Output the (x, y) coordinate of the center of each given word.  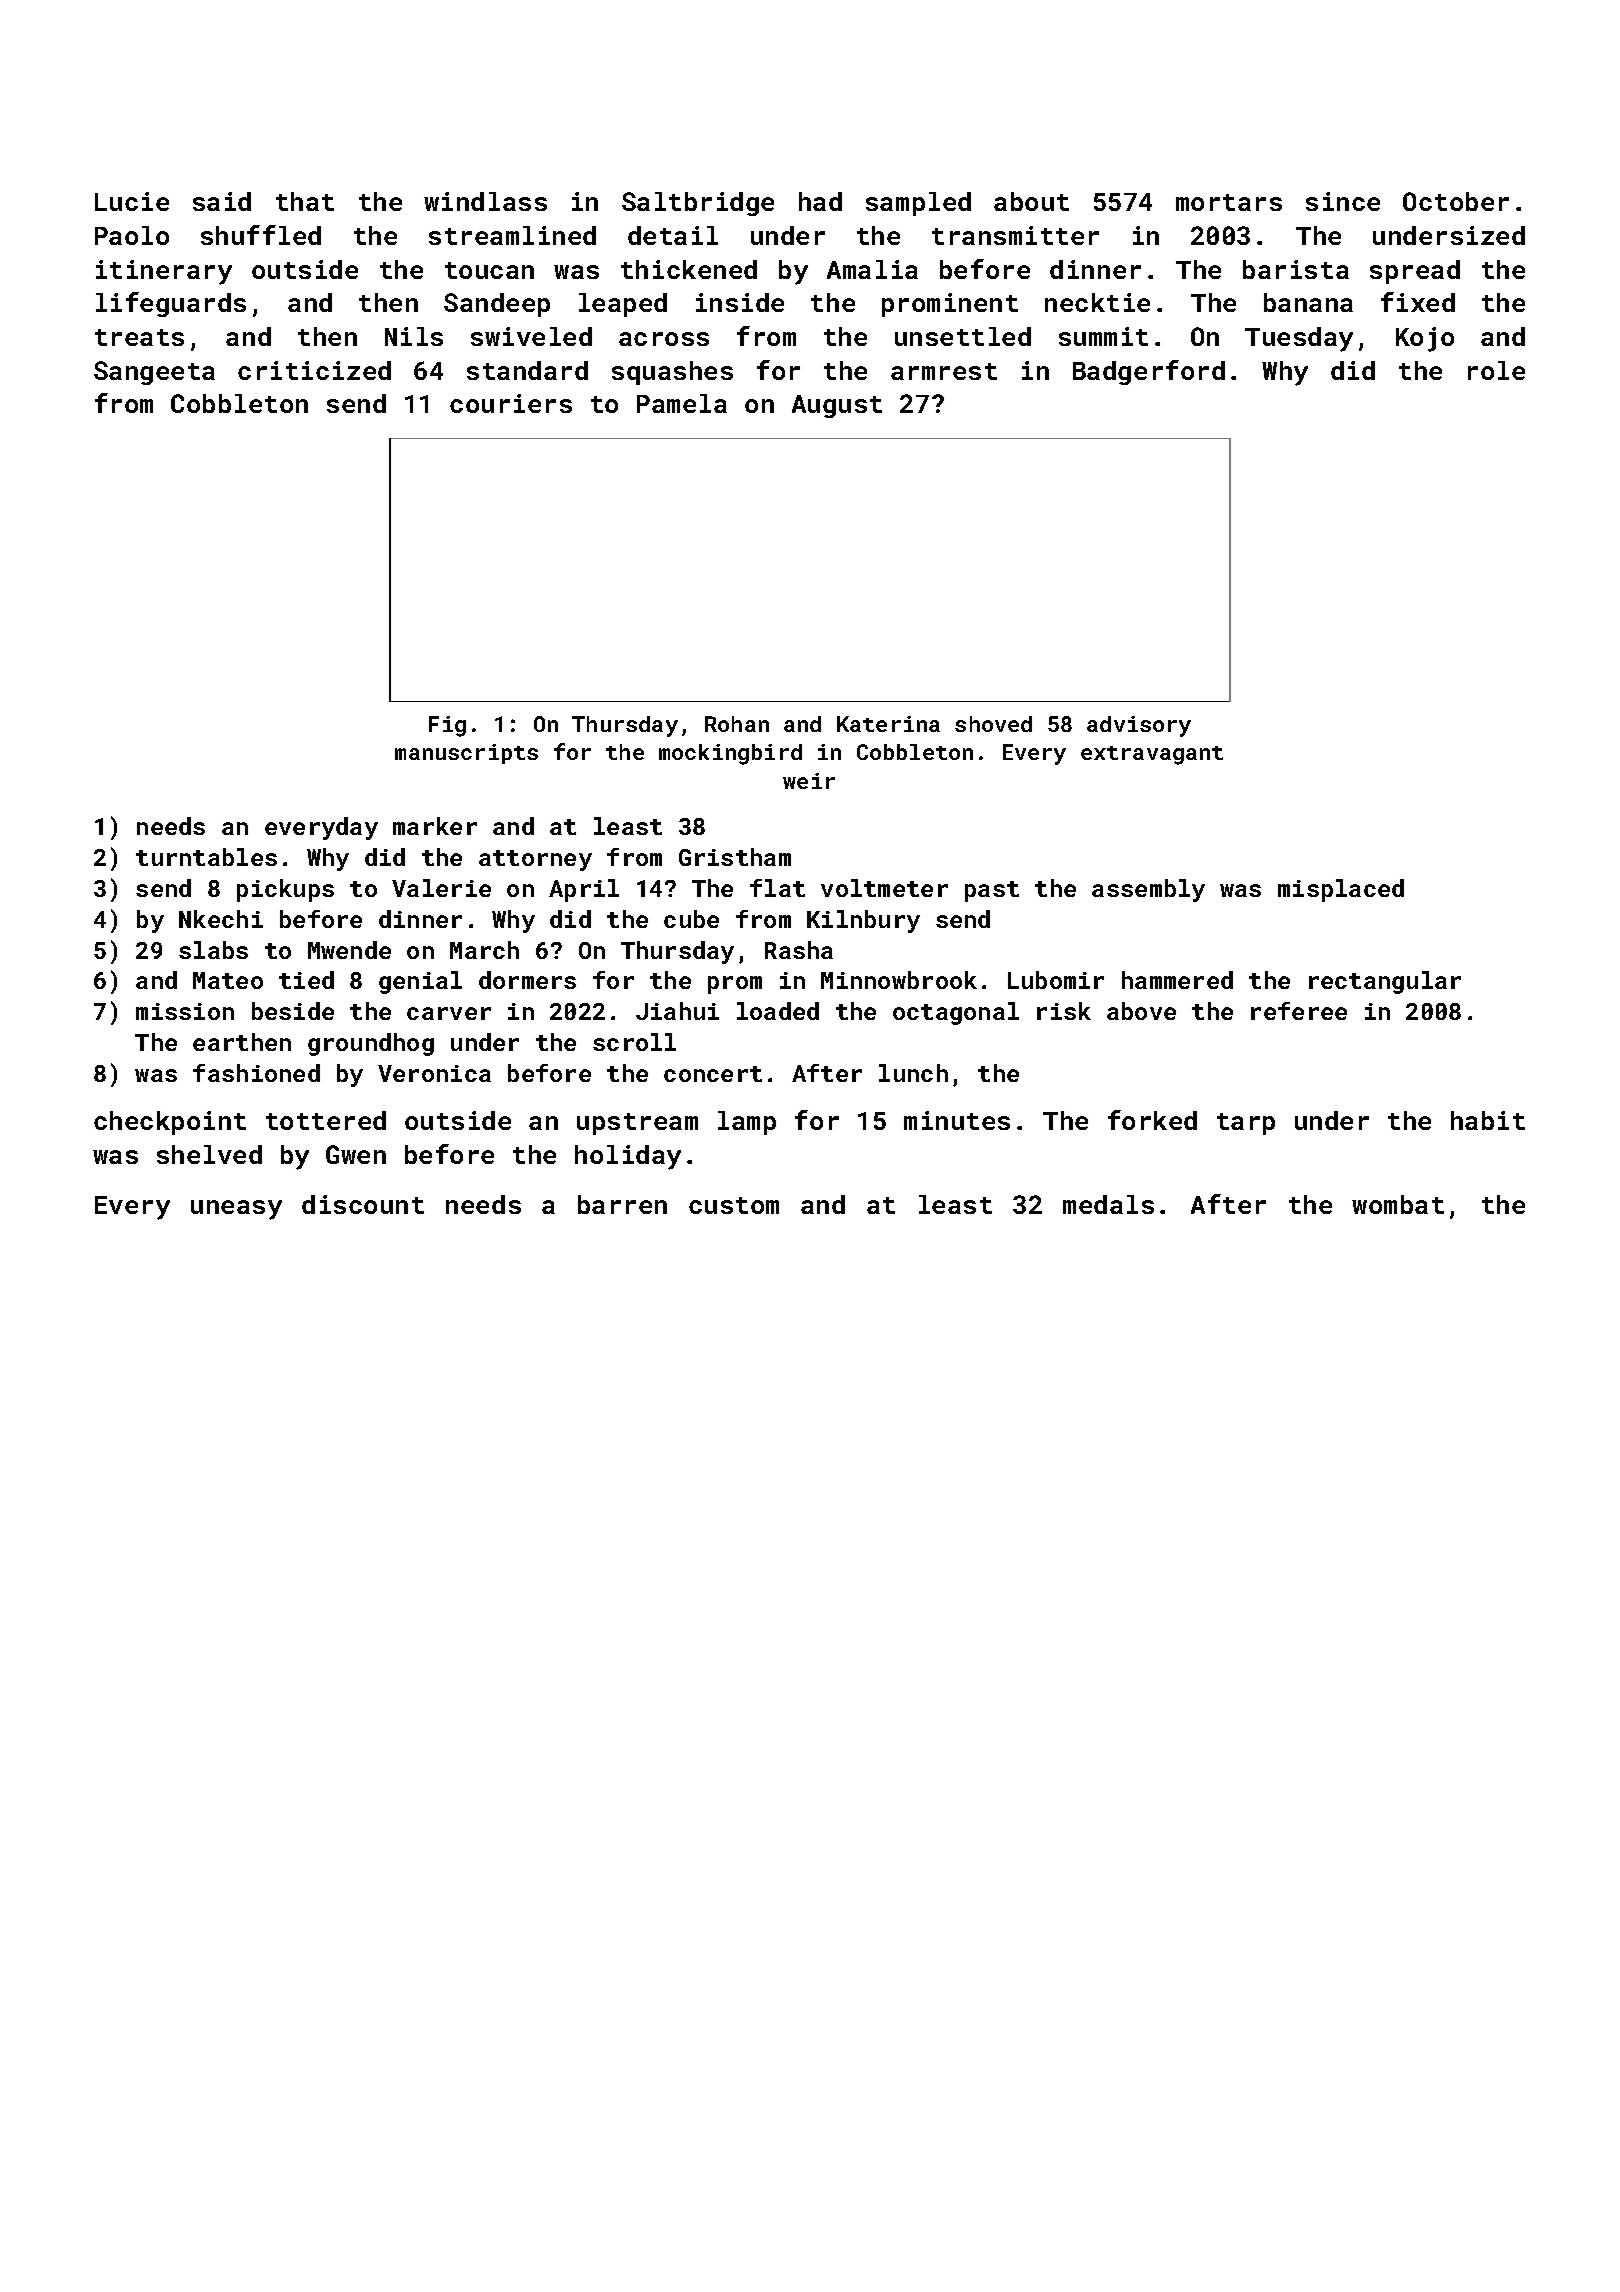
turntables (206, 857)
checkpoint (170, 1123)
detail (673, 235)
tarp (1246, 1124)
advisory (1139, 726)
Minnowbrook (899, 980)
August (837, 406)
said (222, 201)
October (1456, 201)
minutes (957, 1120)
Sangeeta (154, 373)
